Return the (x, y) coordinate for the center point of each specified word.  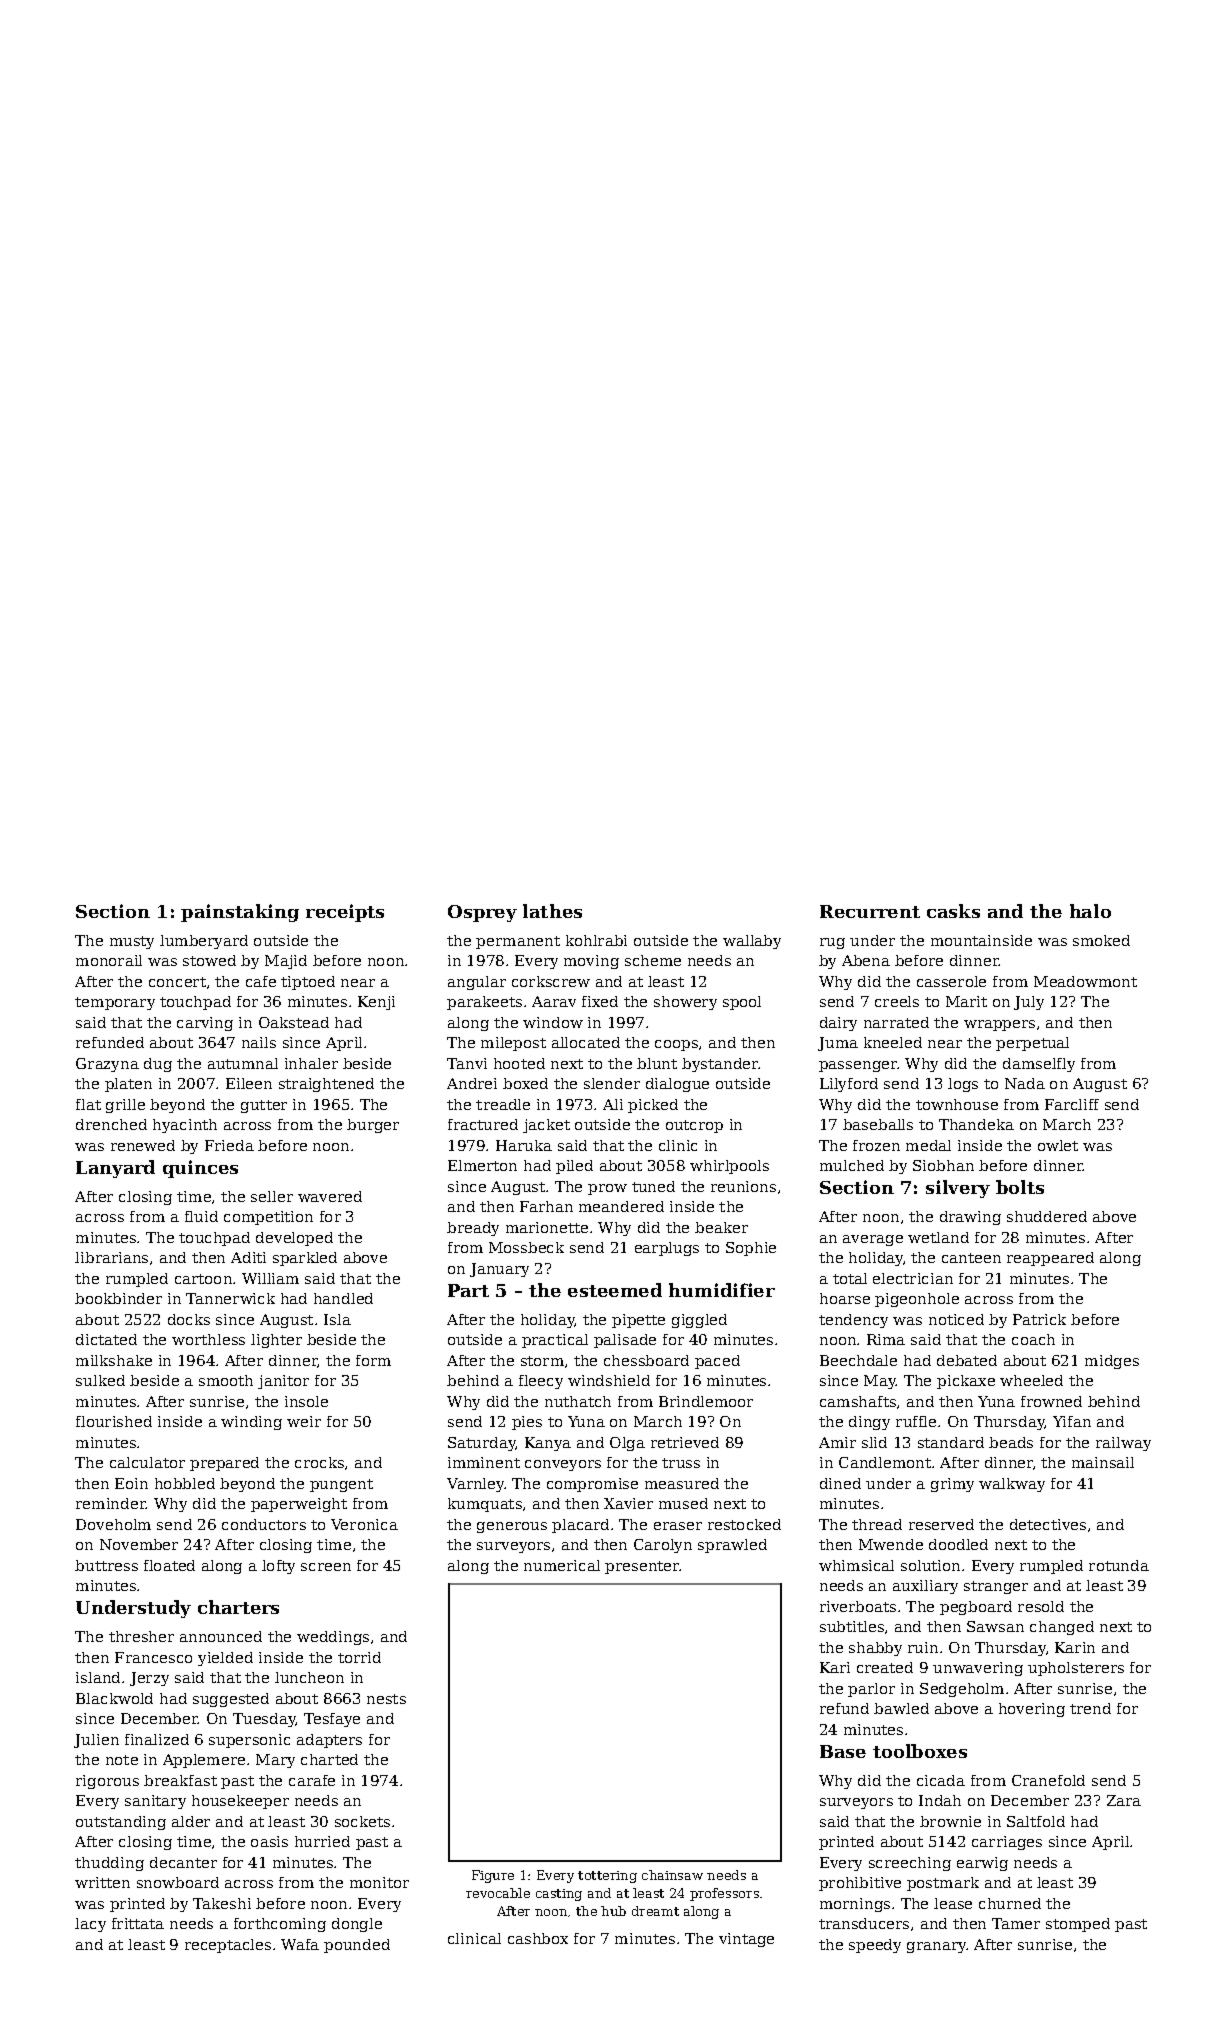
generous (512, 1527)
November (139, 1544)
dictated (106, 1339)
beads (1011, 1442)
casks (953, 911)
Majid (286, 962)
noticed (956, 1319)
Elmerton (482, 1165)
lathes (552, 911)
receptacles (228, 1946)
